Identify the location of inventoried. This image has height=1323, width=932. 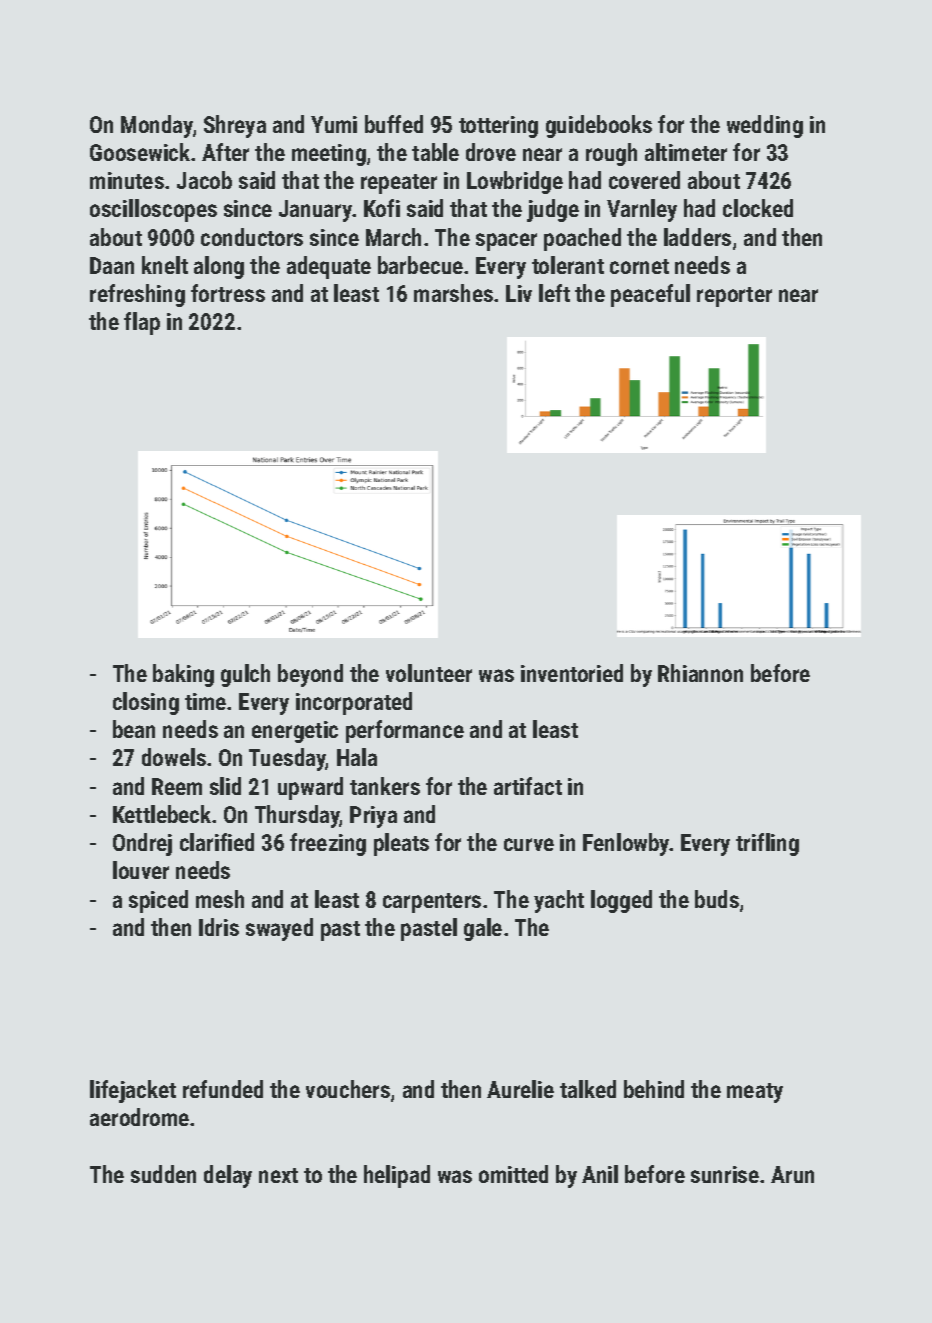
(572, 673).
